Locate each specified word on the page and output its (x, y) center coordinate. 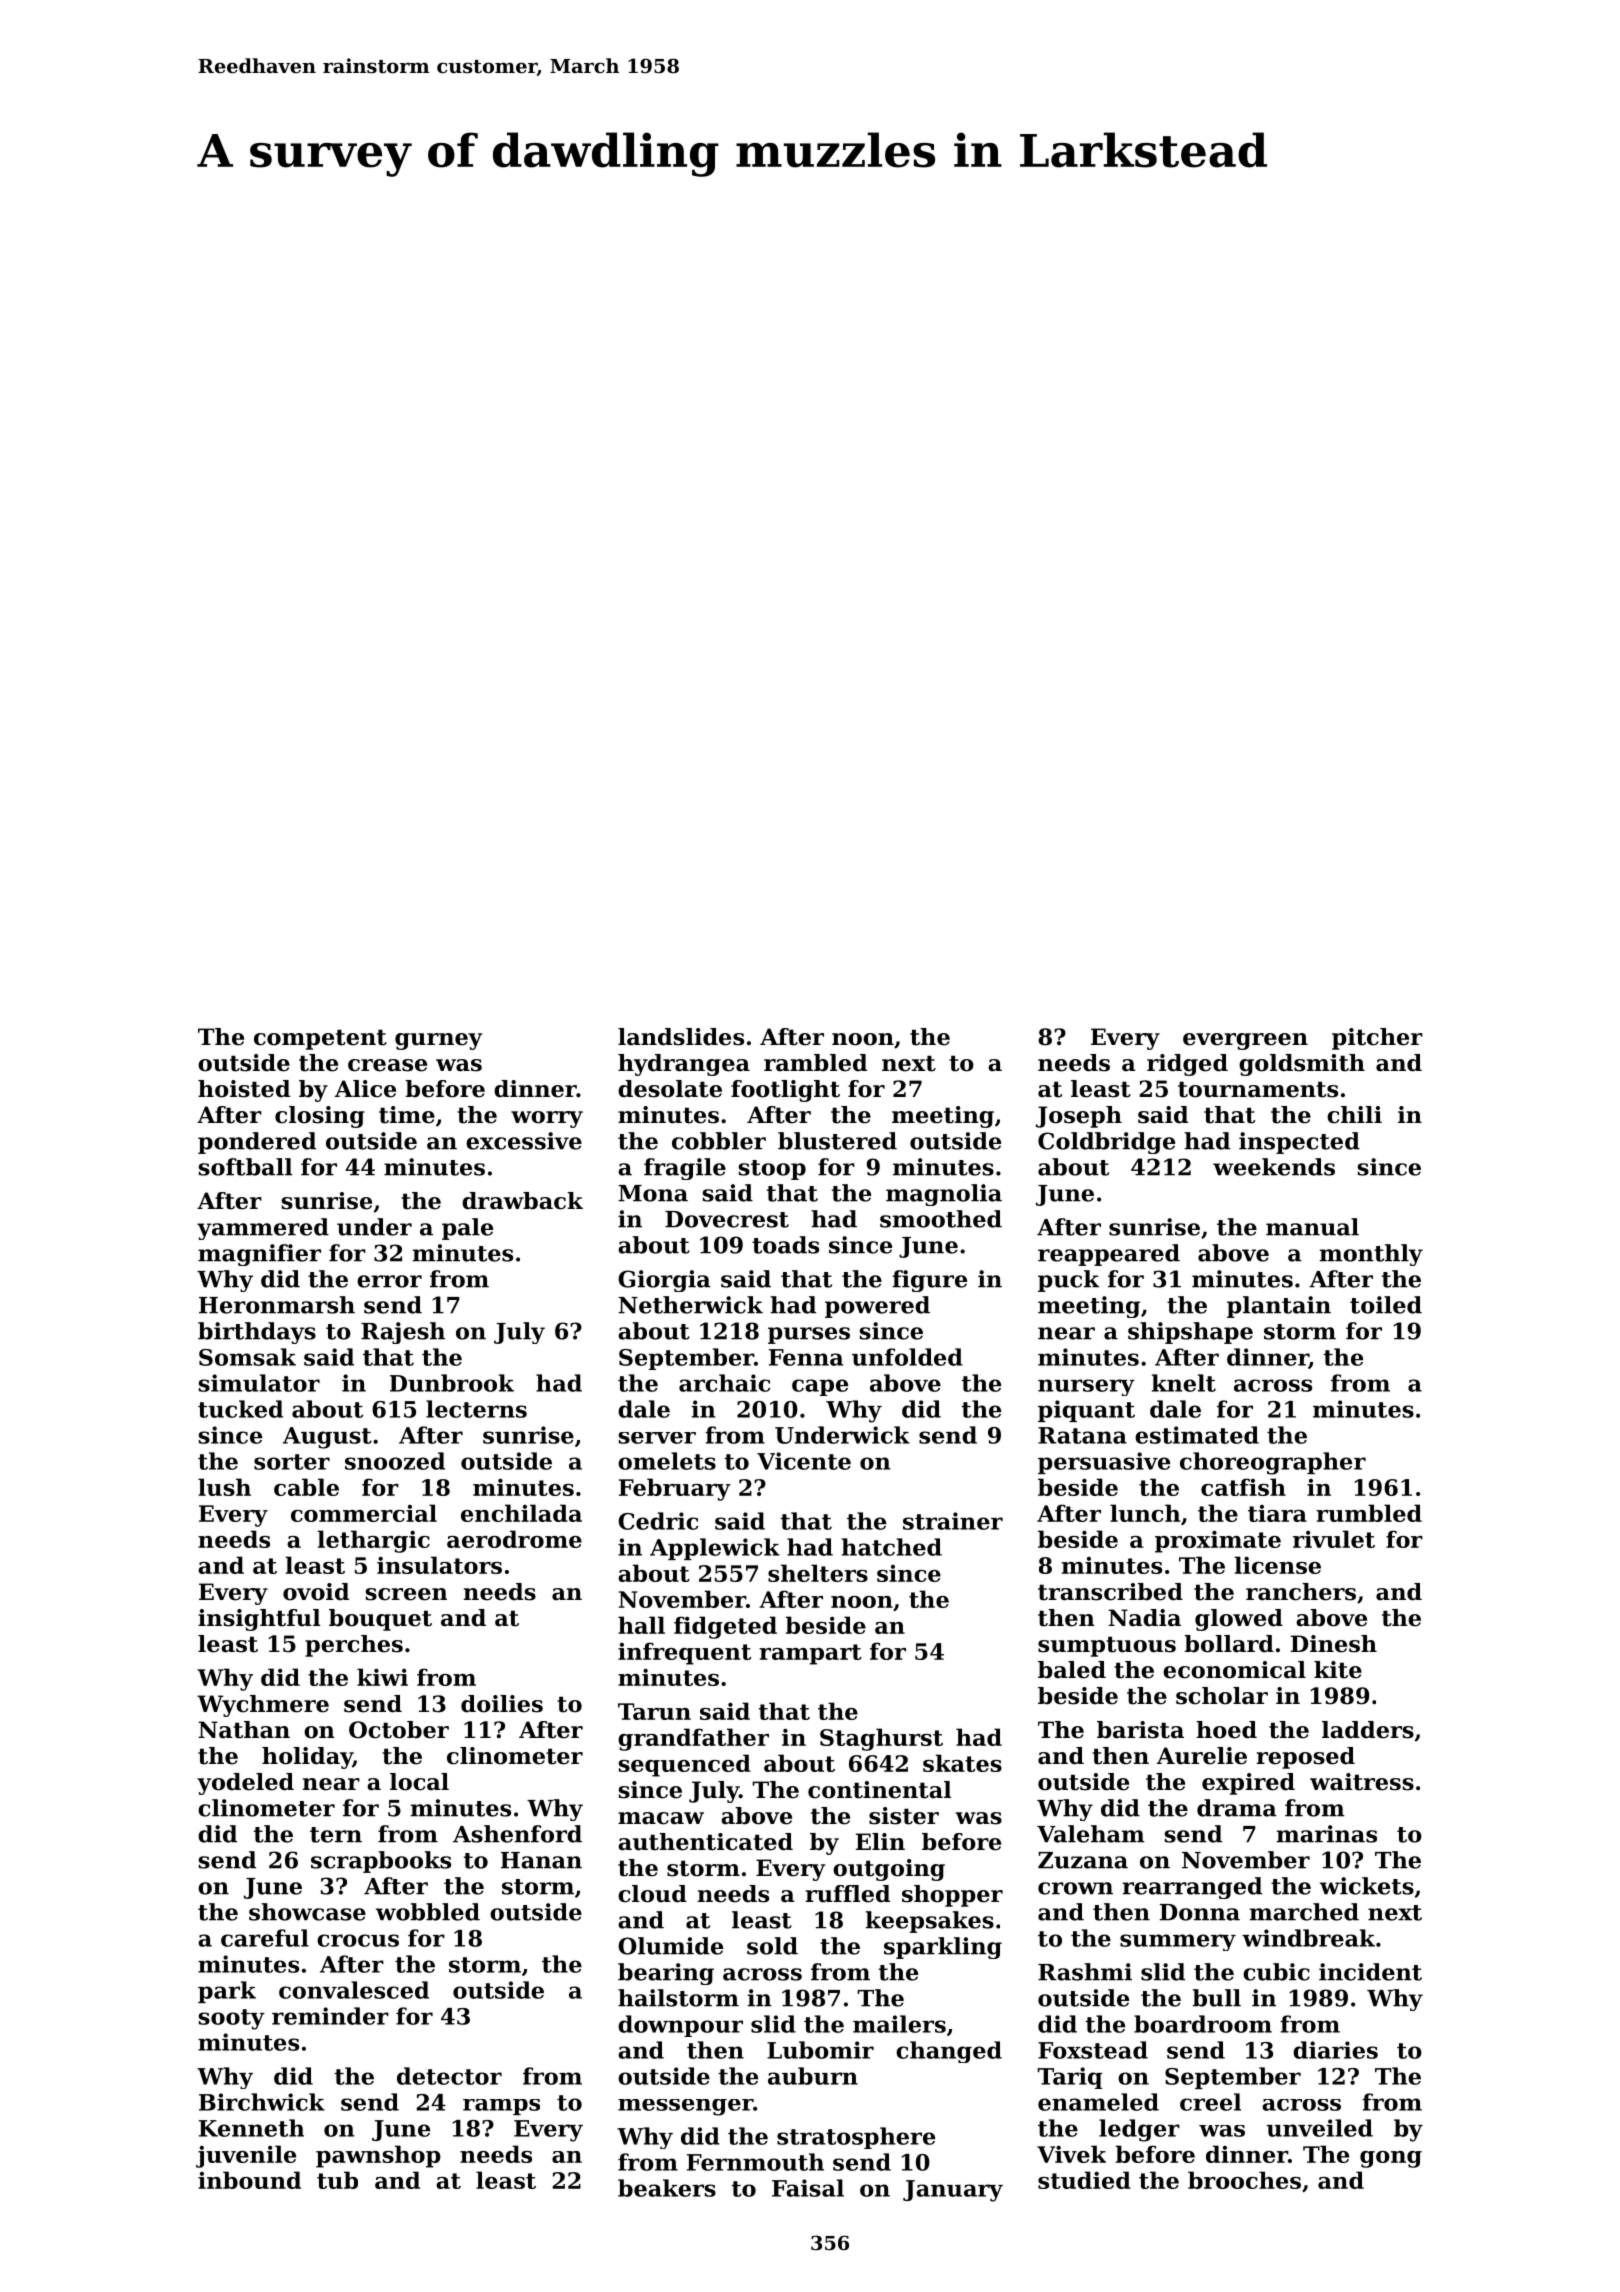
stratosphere (856, 2138)
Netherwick (690, 1305)
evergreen (1245, 1041)
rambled (815, 1063)
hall (641, 1625)
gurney (438, 1041)
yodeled (245, 1784)
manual (1312, 1227)
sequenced (684, 1765)
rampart (810, 1654)
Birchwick (262, 2102)
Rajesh (403, 1333)
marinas (1327, 1834)
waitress (1362, 1782)
